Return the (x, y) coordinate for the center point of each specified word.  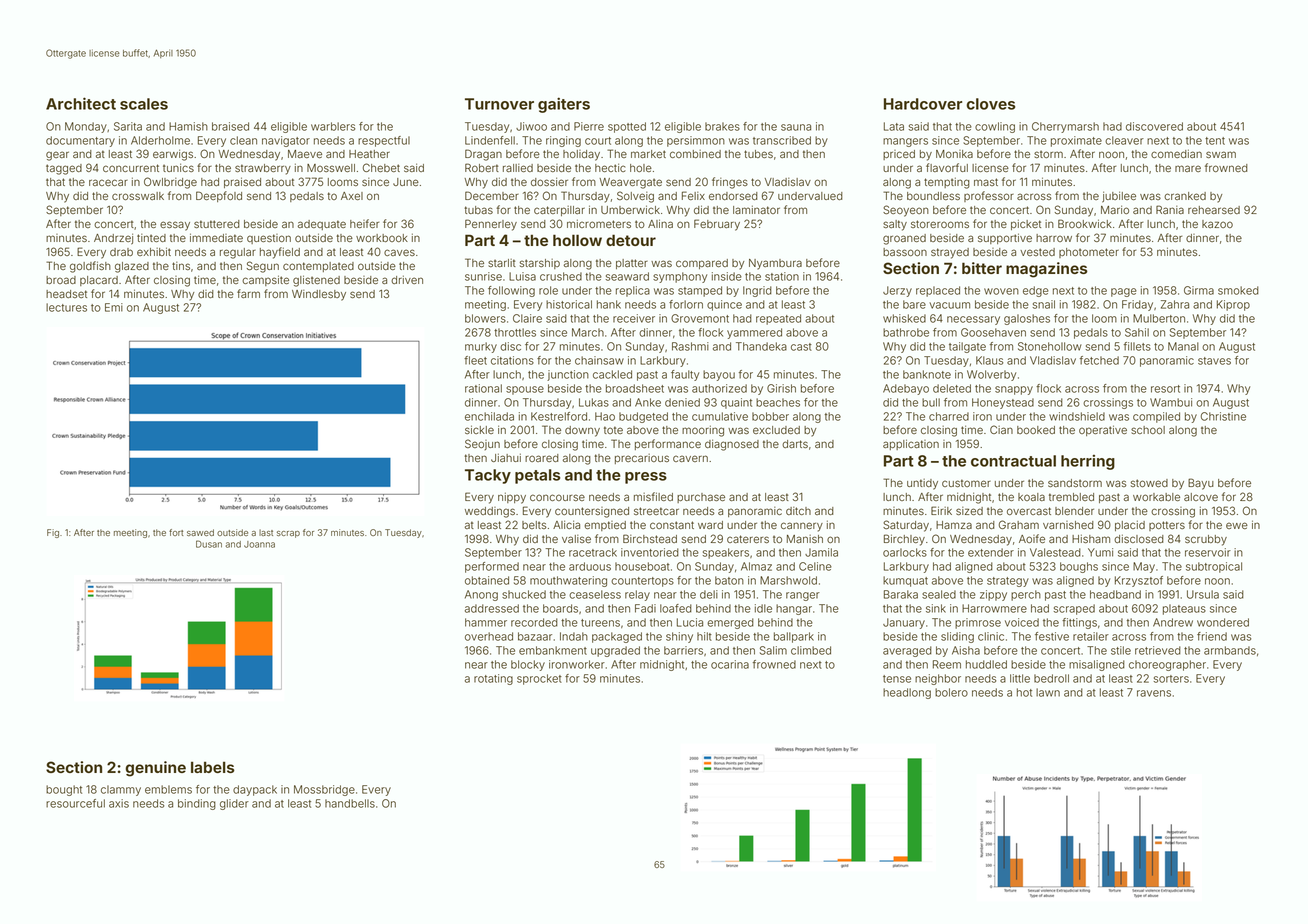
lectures (66, 307)
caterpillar (559, 211)
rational (483, 388)
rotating (493, 679)
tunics (178, 167)
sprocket (539, 679)
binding (197, 804)
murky (481, 347)
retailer (1091, 636)
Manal (1183, 346)
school (1148, 430)
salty (895, 225)
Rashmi (690, 346)
